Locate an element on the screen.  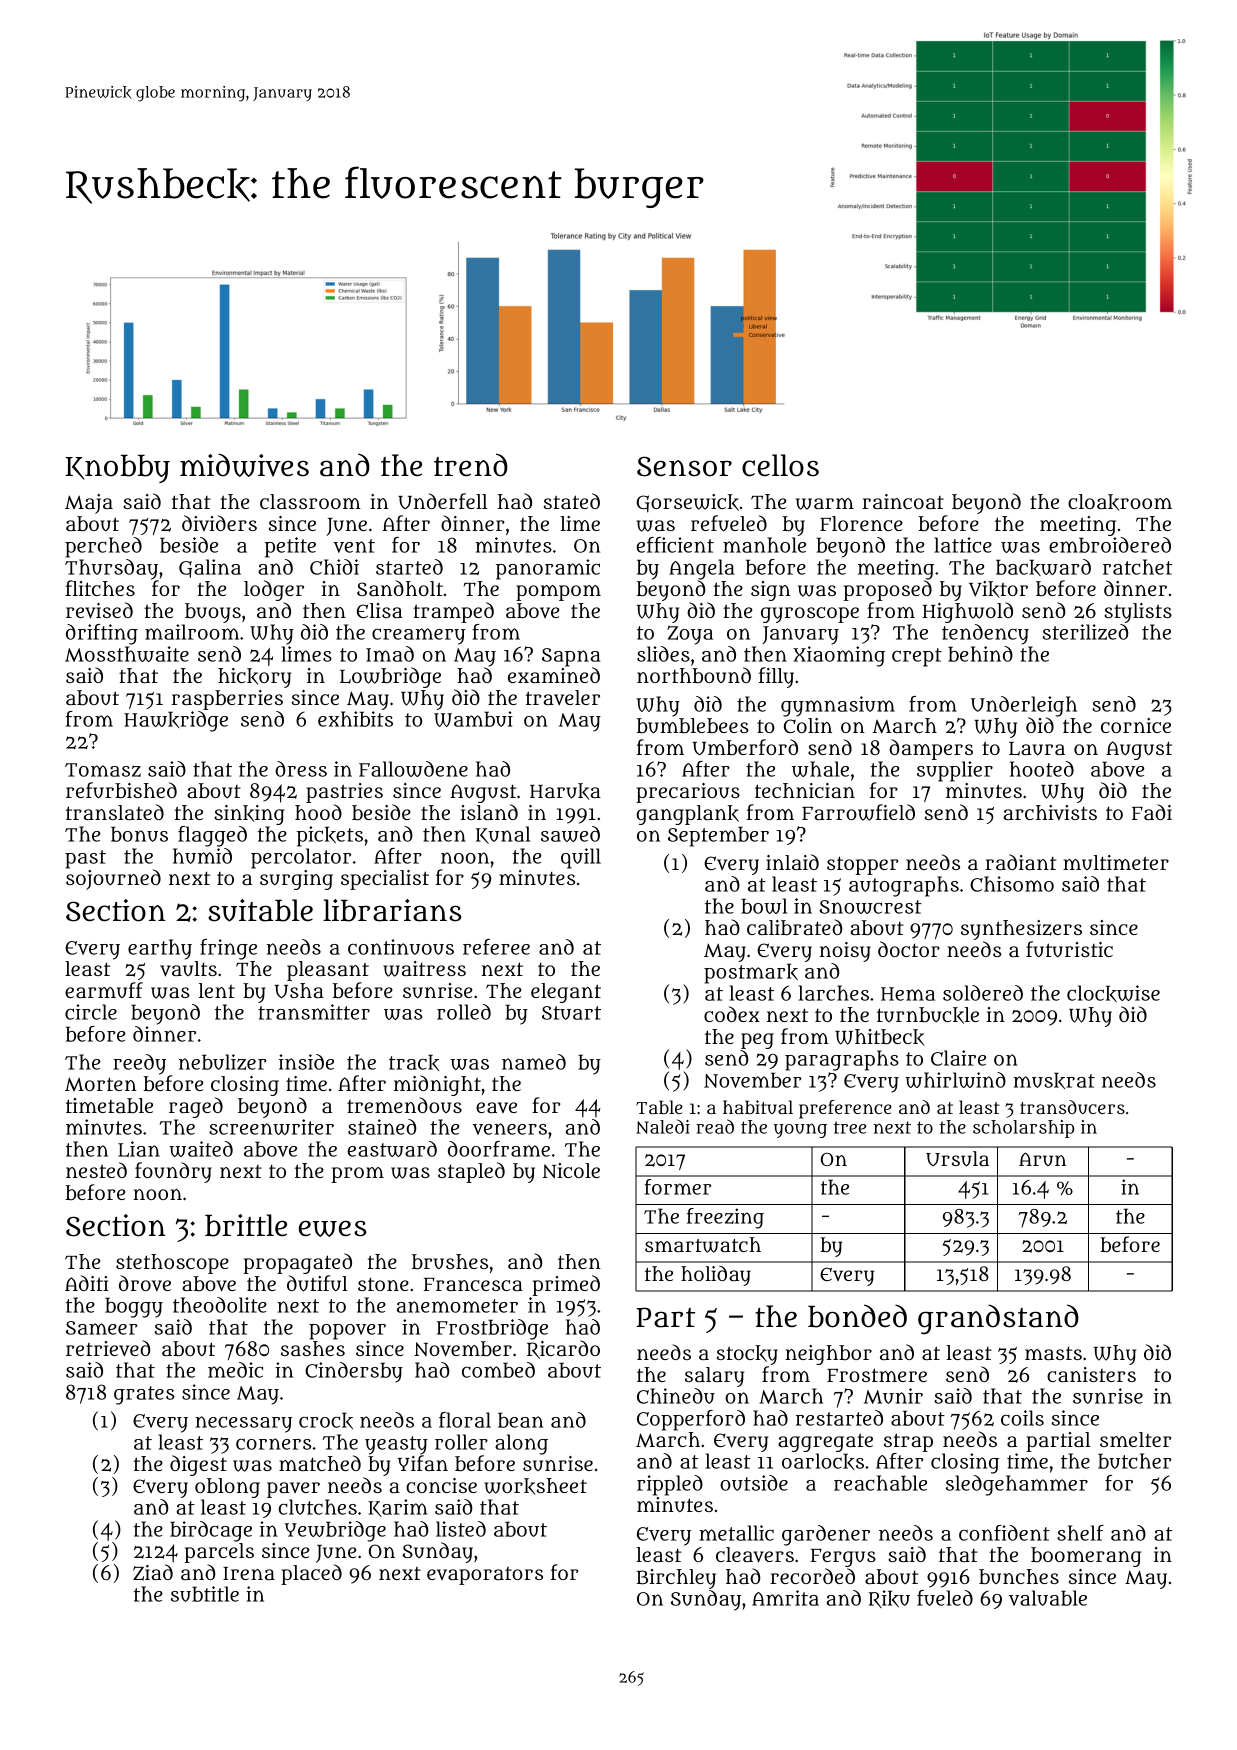
Sensor is located at coordinates (684, 466).
